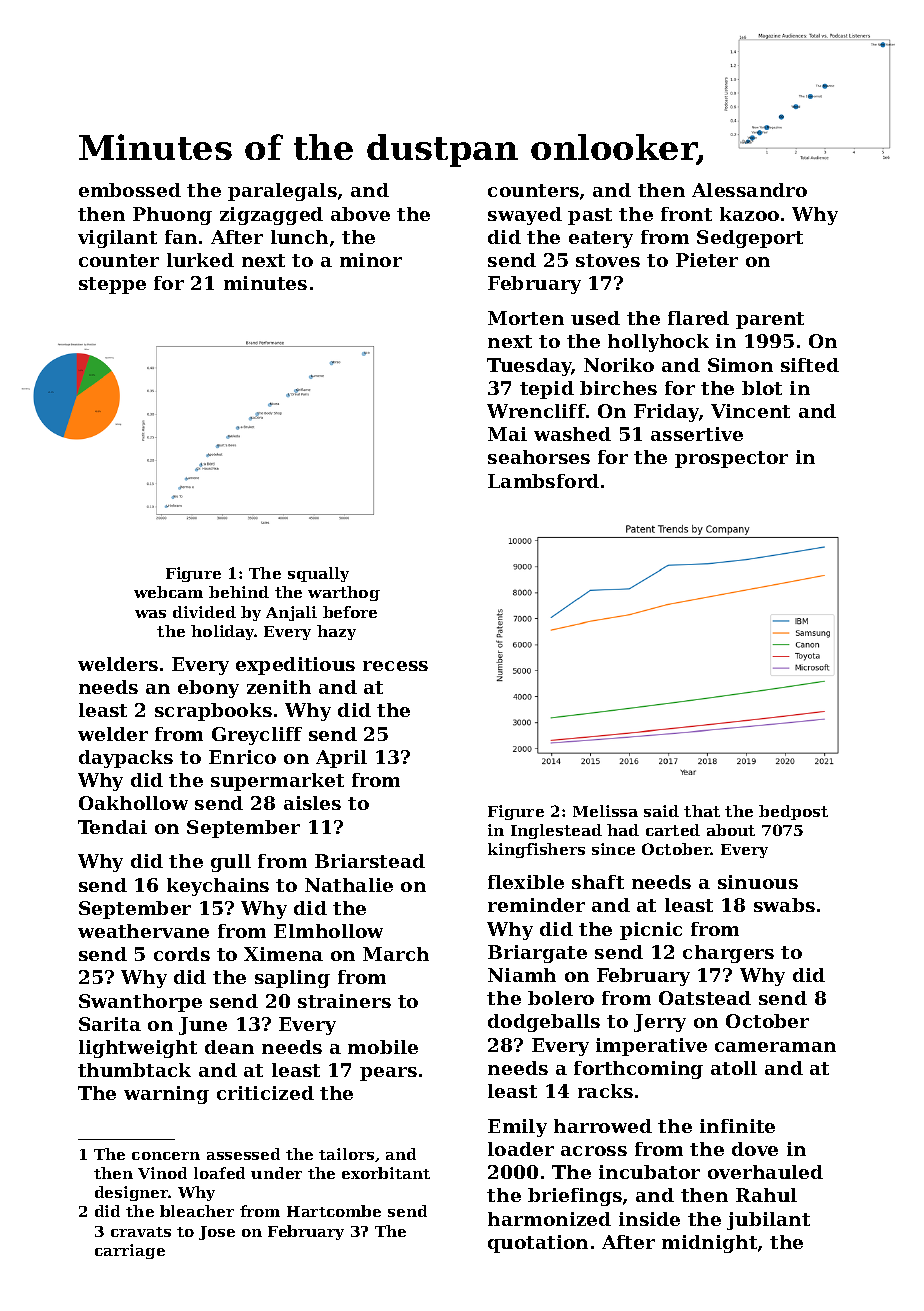  What do you see at coordinates (749, 190) in the screenshot?
I see `Alessandro` at bounding box center [749, 190].
